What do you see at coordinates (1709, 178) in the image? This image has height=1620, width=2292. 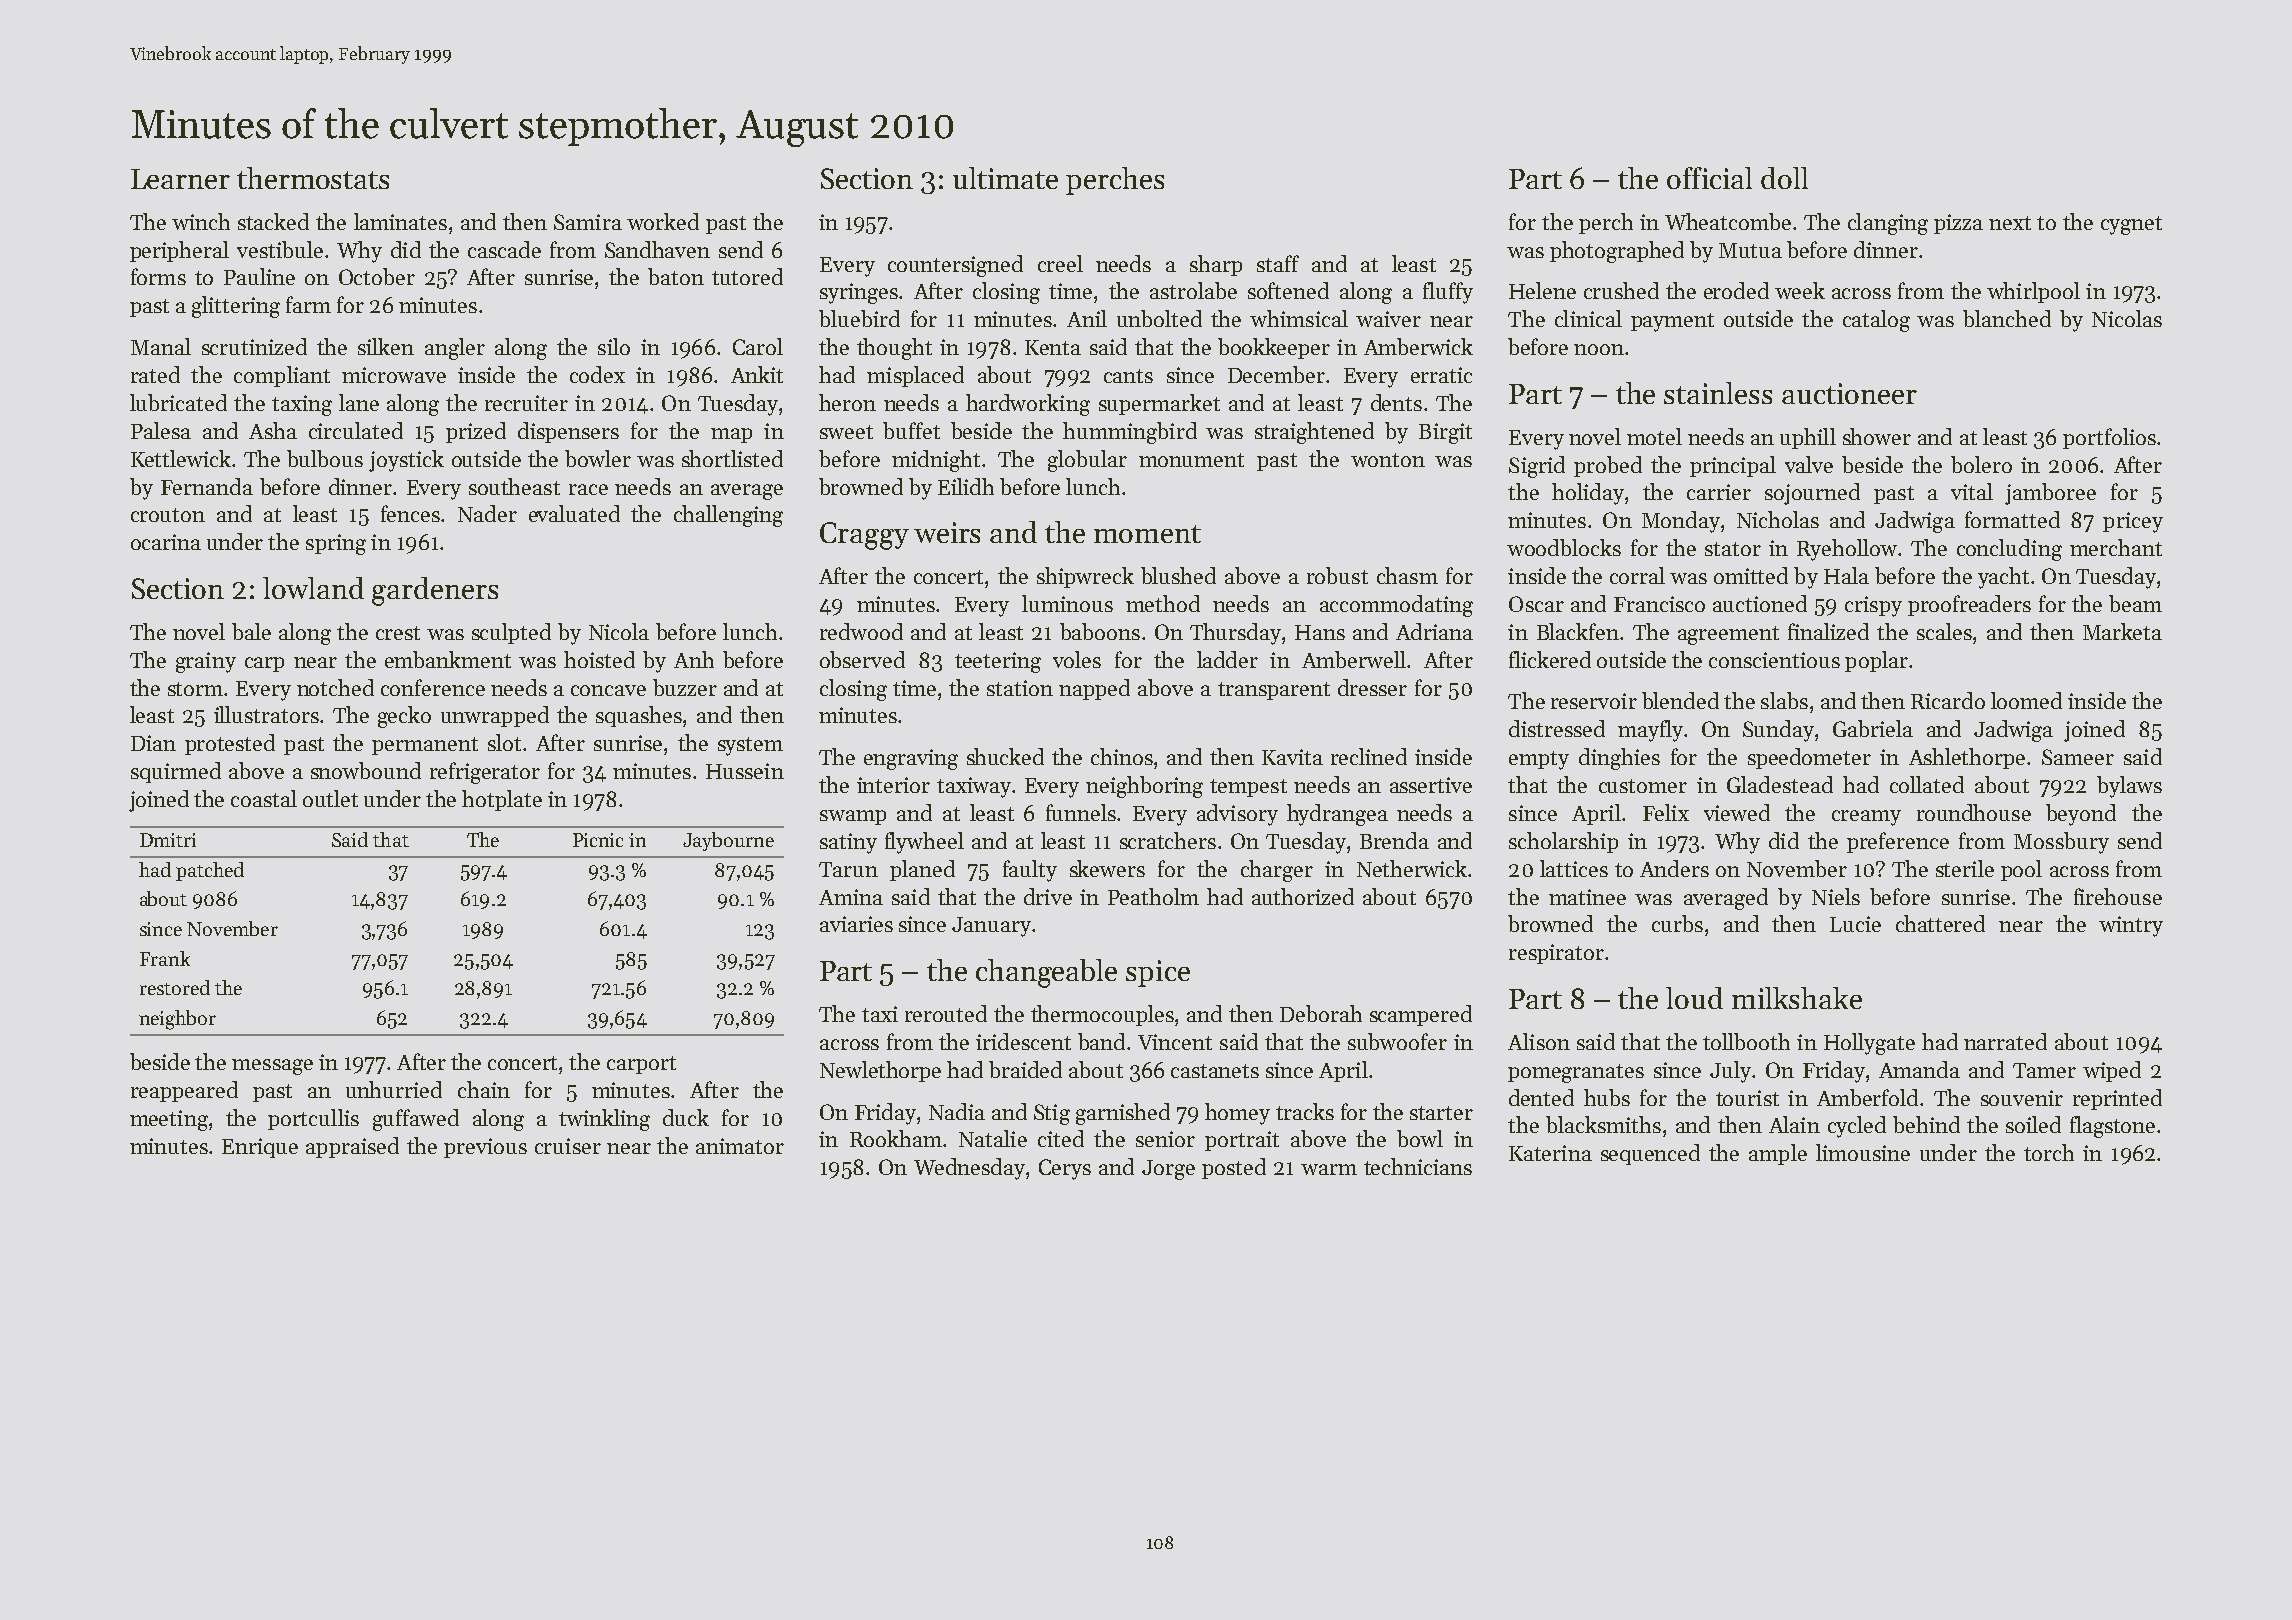 I see `official` at bounding box center [1709, 178].
